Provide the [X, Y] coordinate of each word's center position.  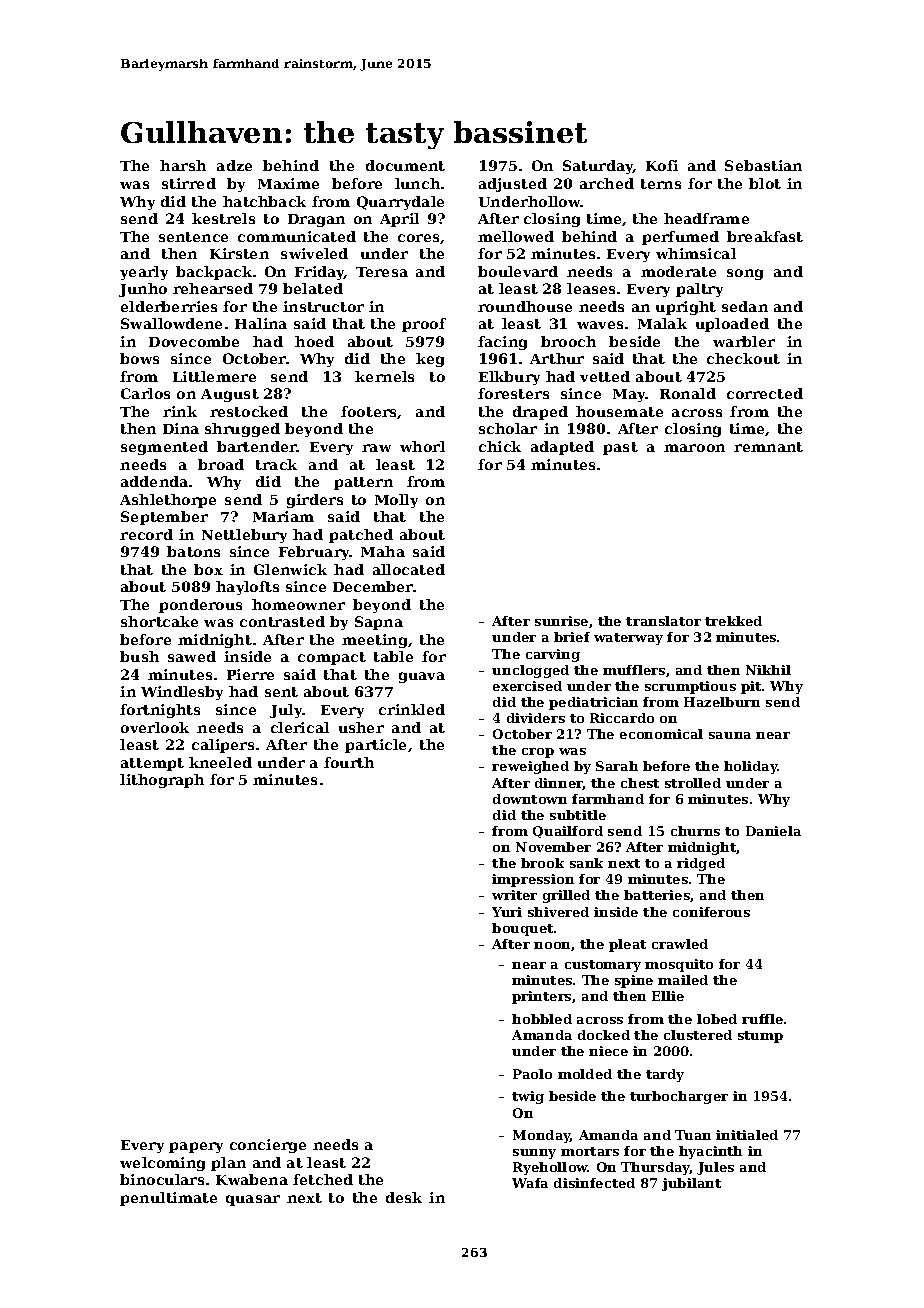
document [405, 165]
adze [234, 165]
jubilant [691, 1184]
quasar [253, 1200]
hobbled [542, 1019]
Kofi [662, 165]
